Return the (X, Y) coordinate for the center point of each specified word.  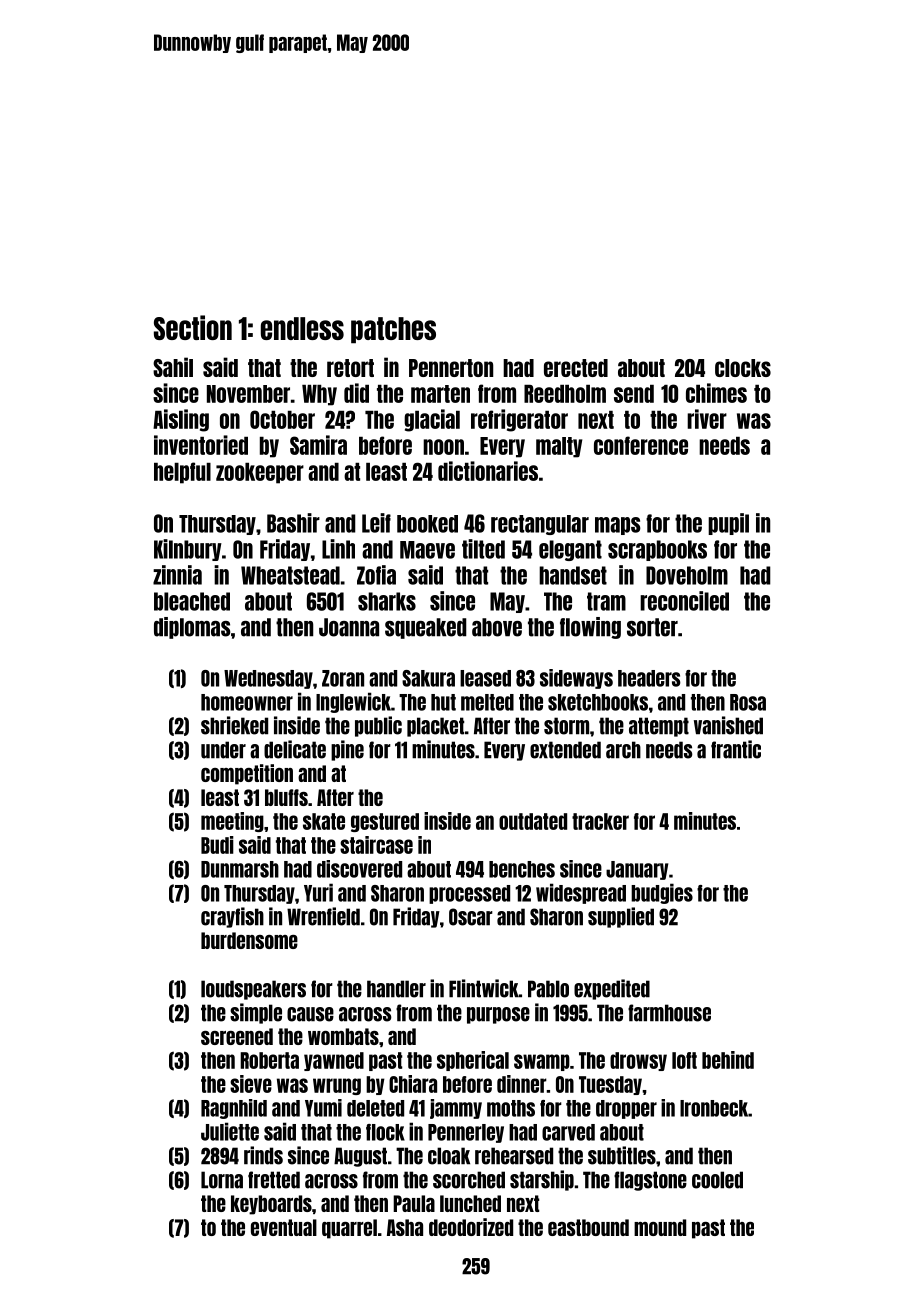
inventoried (201, 445)
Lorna (222, 1180)
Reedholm (565, 394)
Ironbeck (714, 1108)
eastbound (588, 1227)
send (634, 394)
